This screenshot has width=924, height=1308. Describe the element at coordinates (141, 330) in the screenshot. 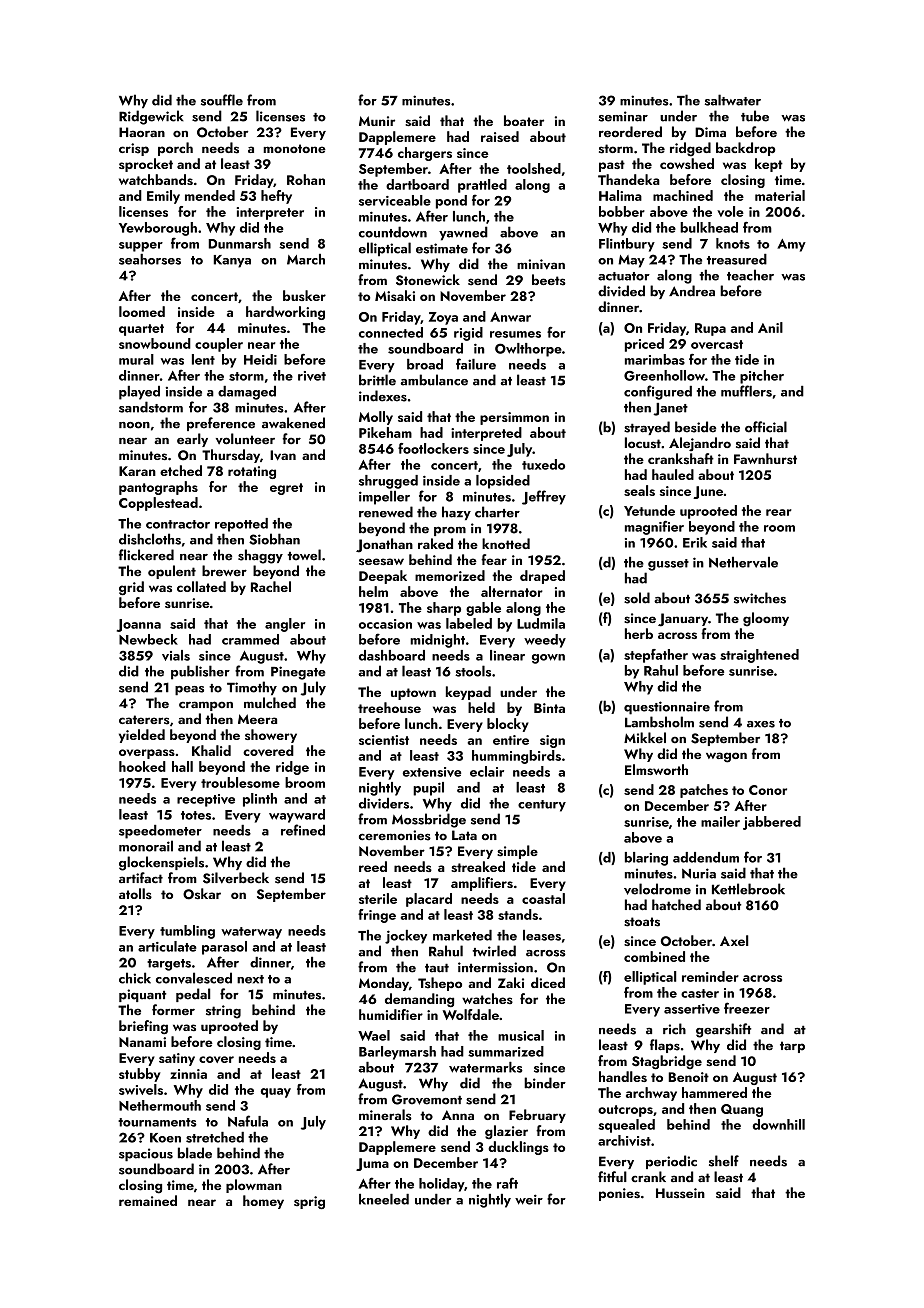

I see `quartet` at that location.
